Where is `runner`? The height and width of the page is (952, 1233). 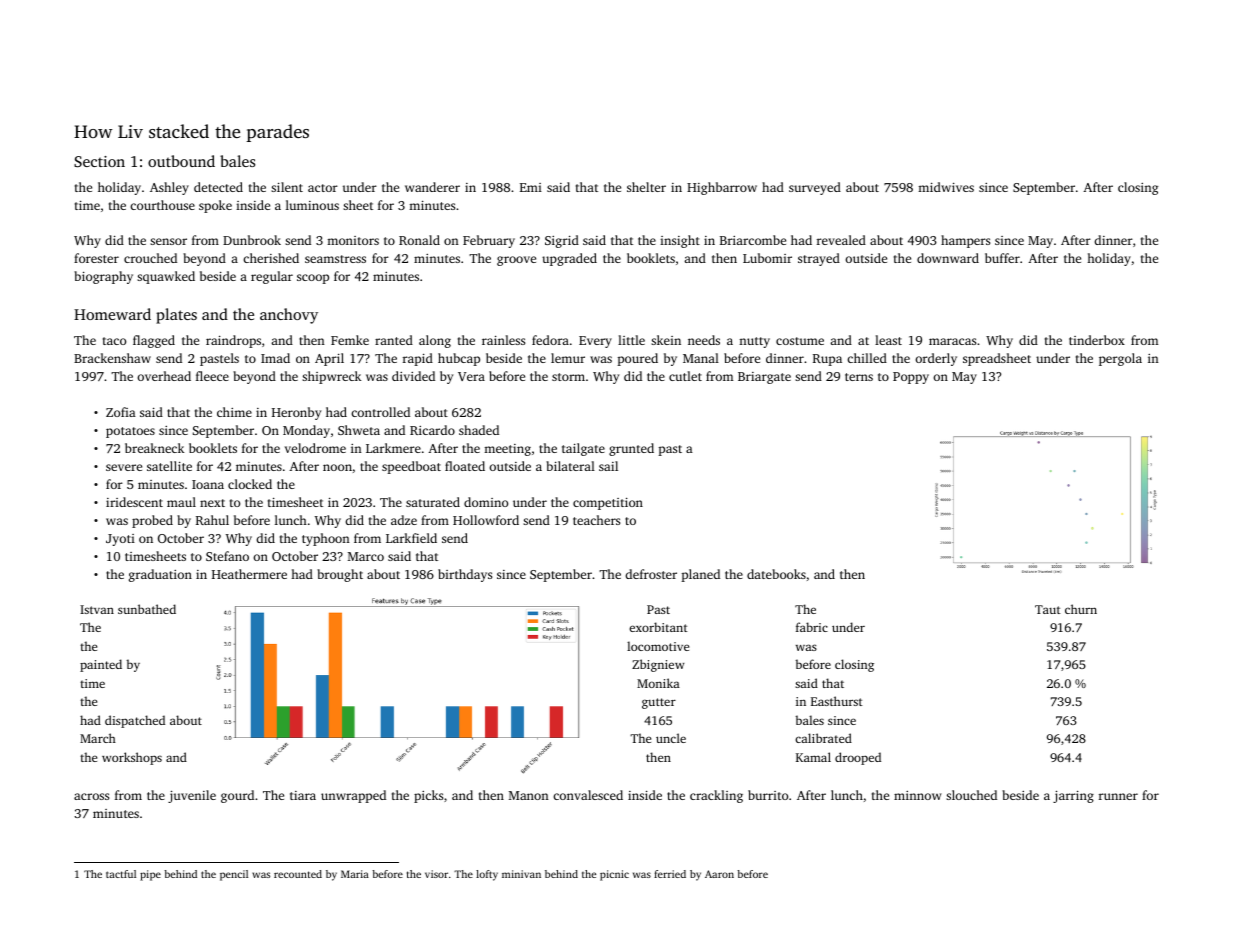 runner is located at coordinates (1118, 796).
